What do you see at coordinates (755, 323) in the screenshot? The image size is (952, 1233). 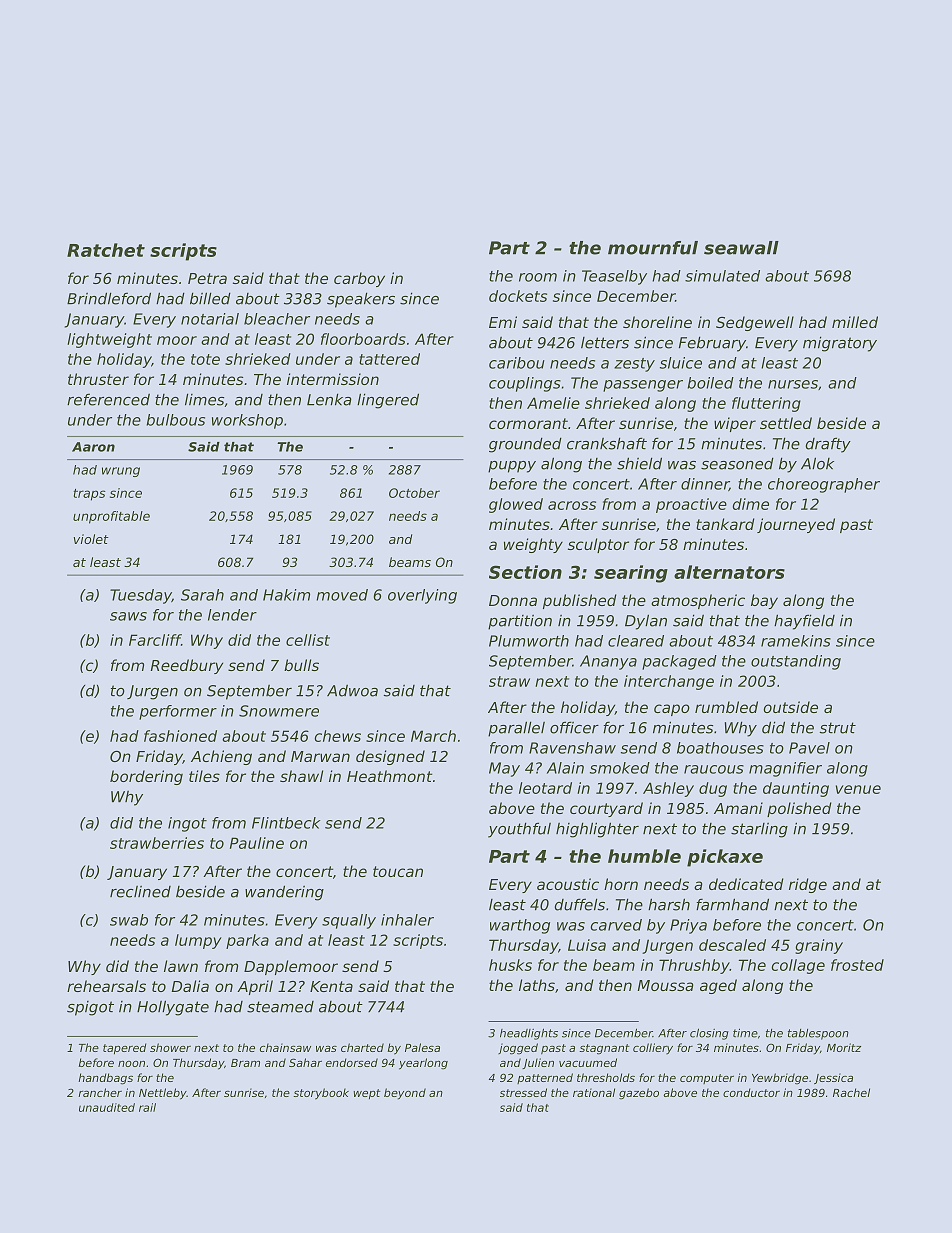 I see `Sedgewell` at bounding box center [755, 323].
